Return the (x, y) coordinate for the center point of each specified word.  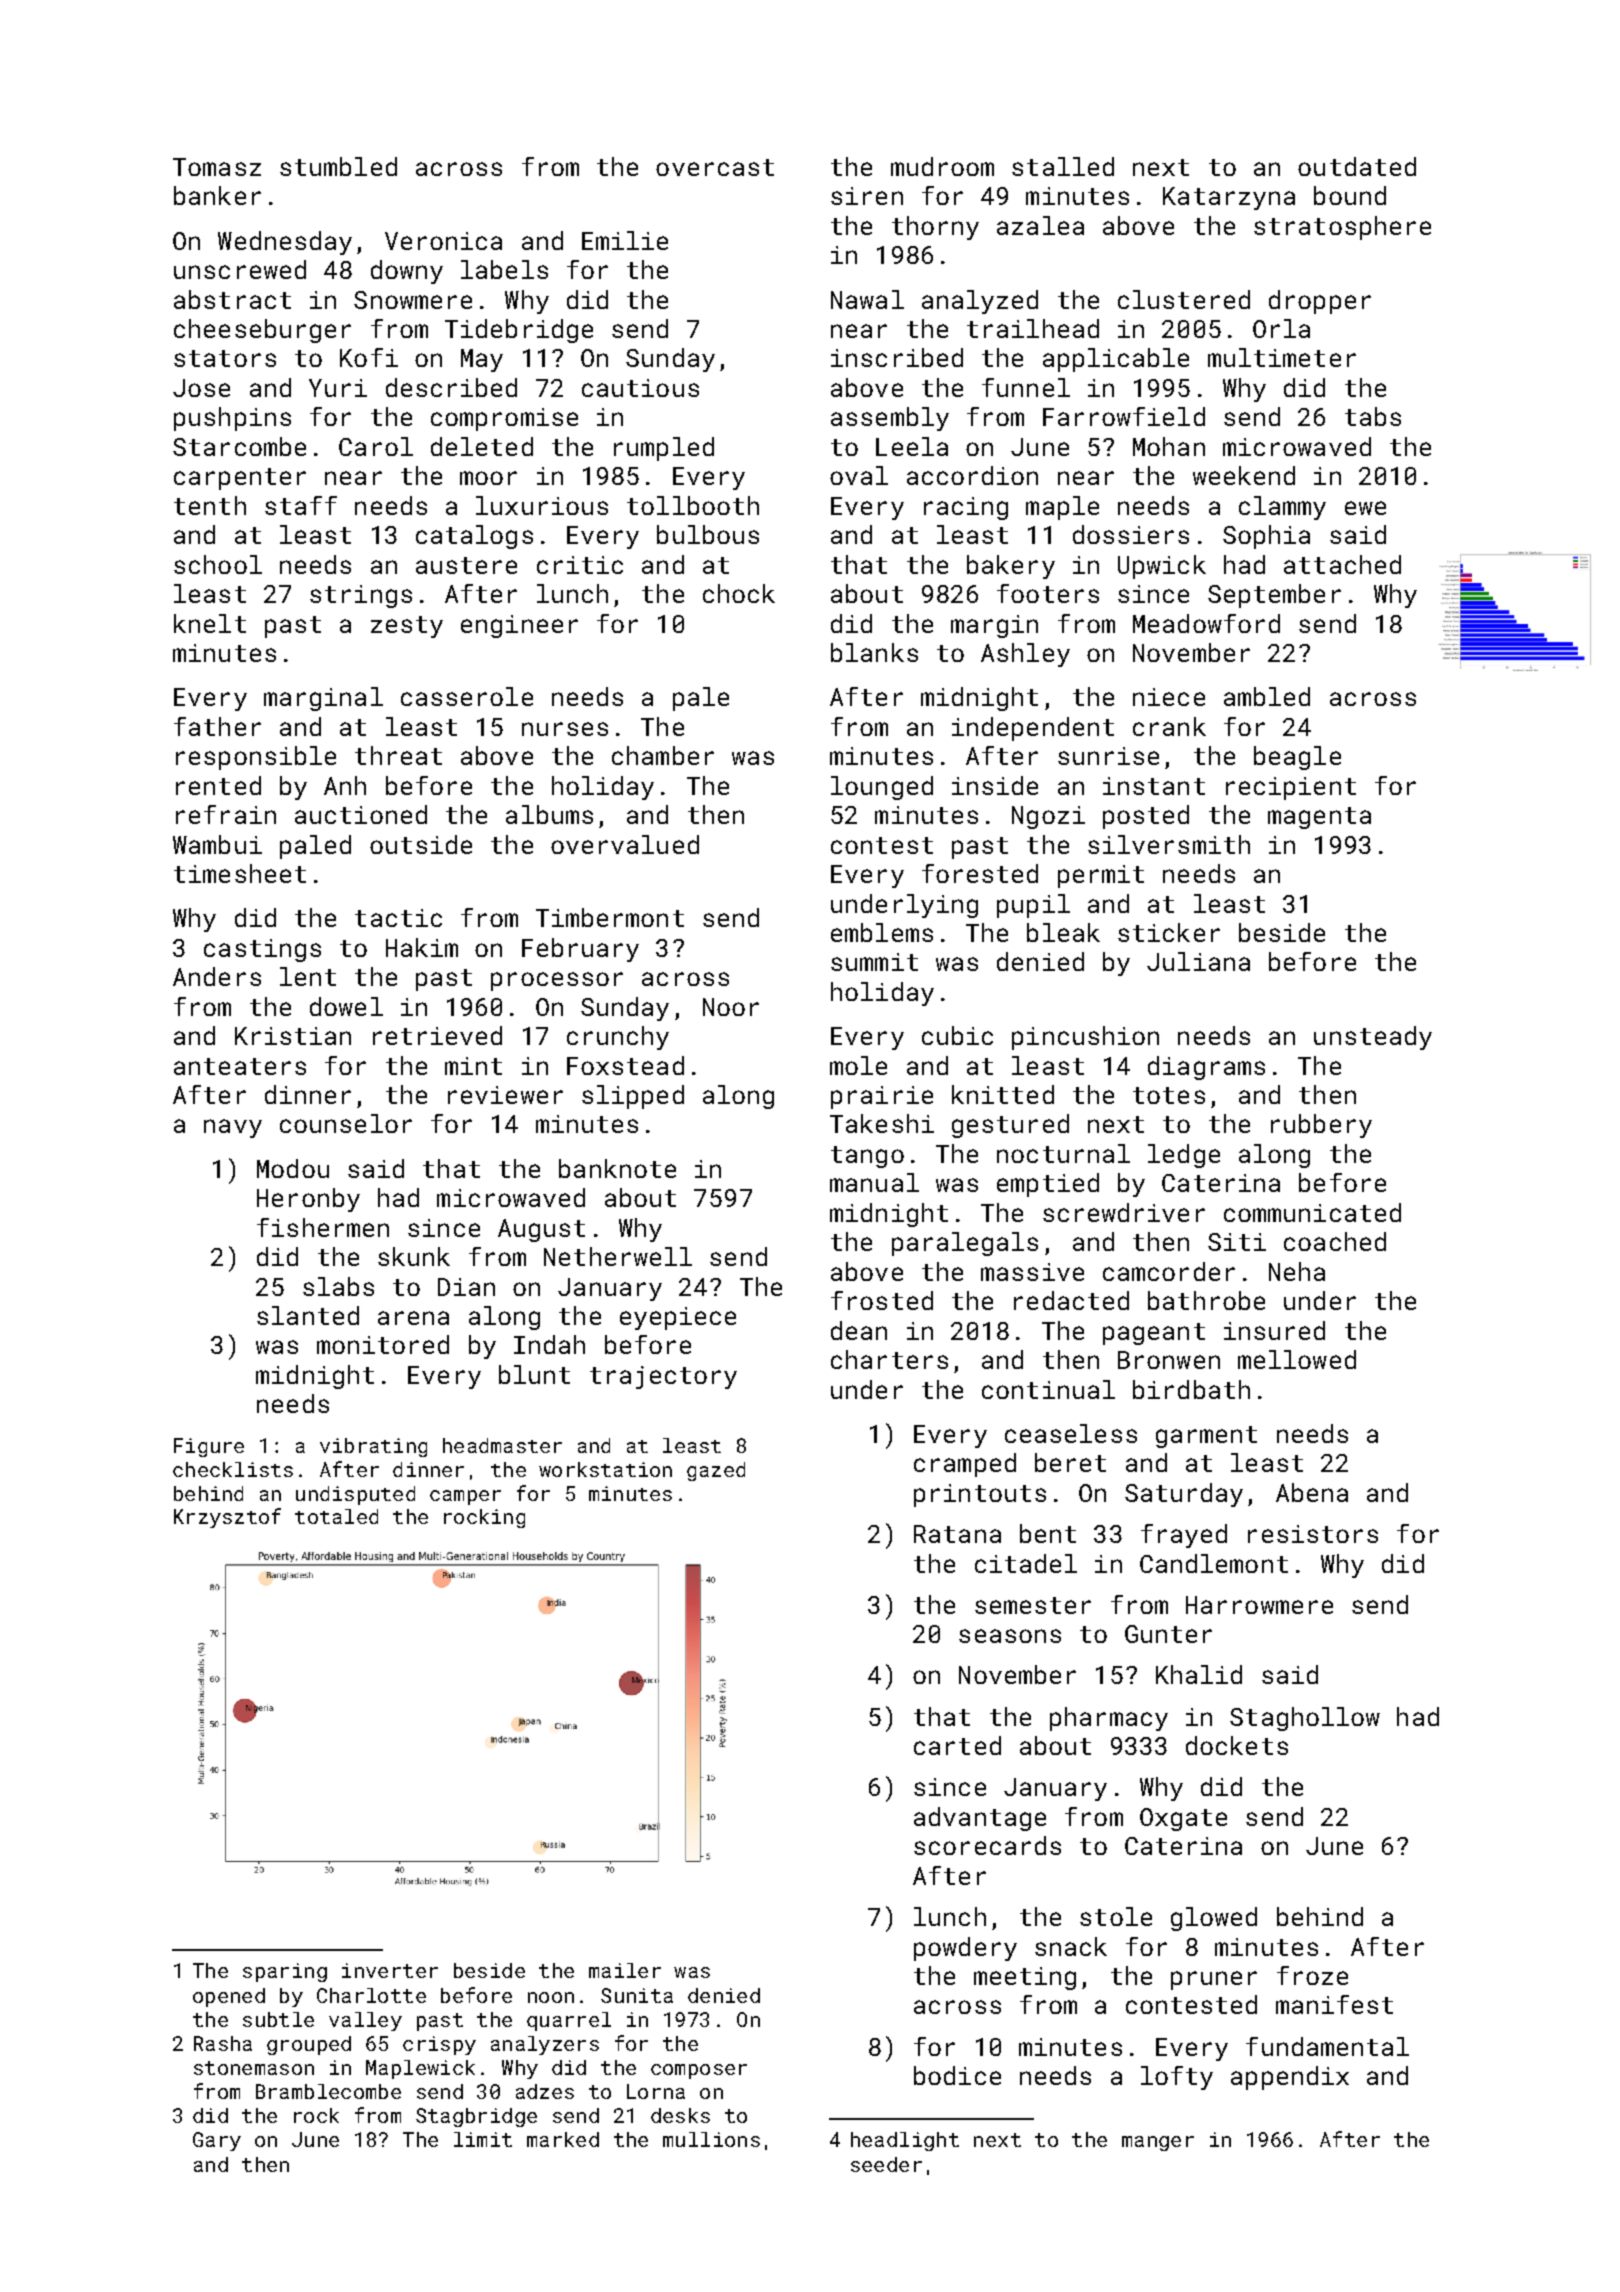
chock (739, 593)
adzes (545, 2091)
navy (233, 1128)
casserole (467, 696)
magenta (1319, 818)
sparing (285, 1972)
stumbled (338, 166)
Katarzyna (1229, 198)
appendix (1290, 2078)
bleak (1063, 932)
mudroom (942, 166)
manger (1158, 2143)
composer (699, 2071)
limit (483, 2139)
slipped (633, 1097)
